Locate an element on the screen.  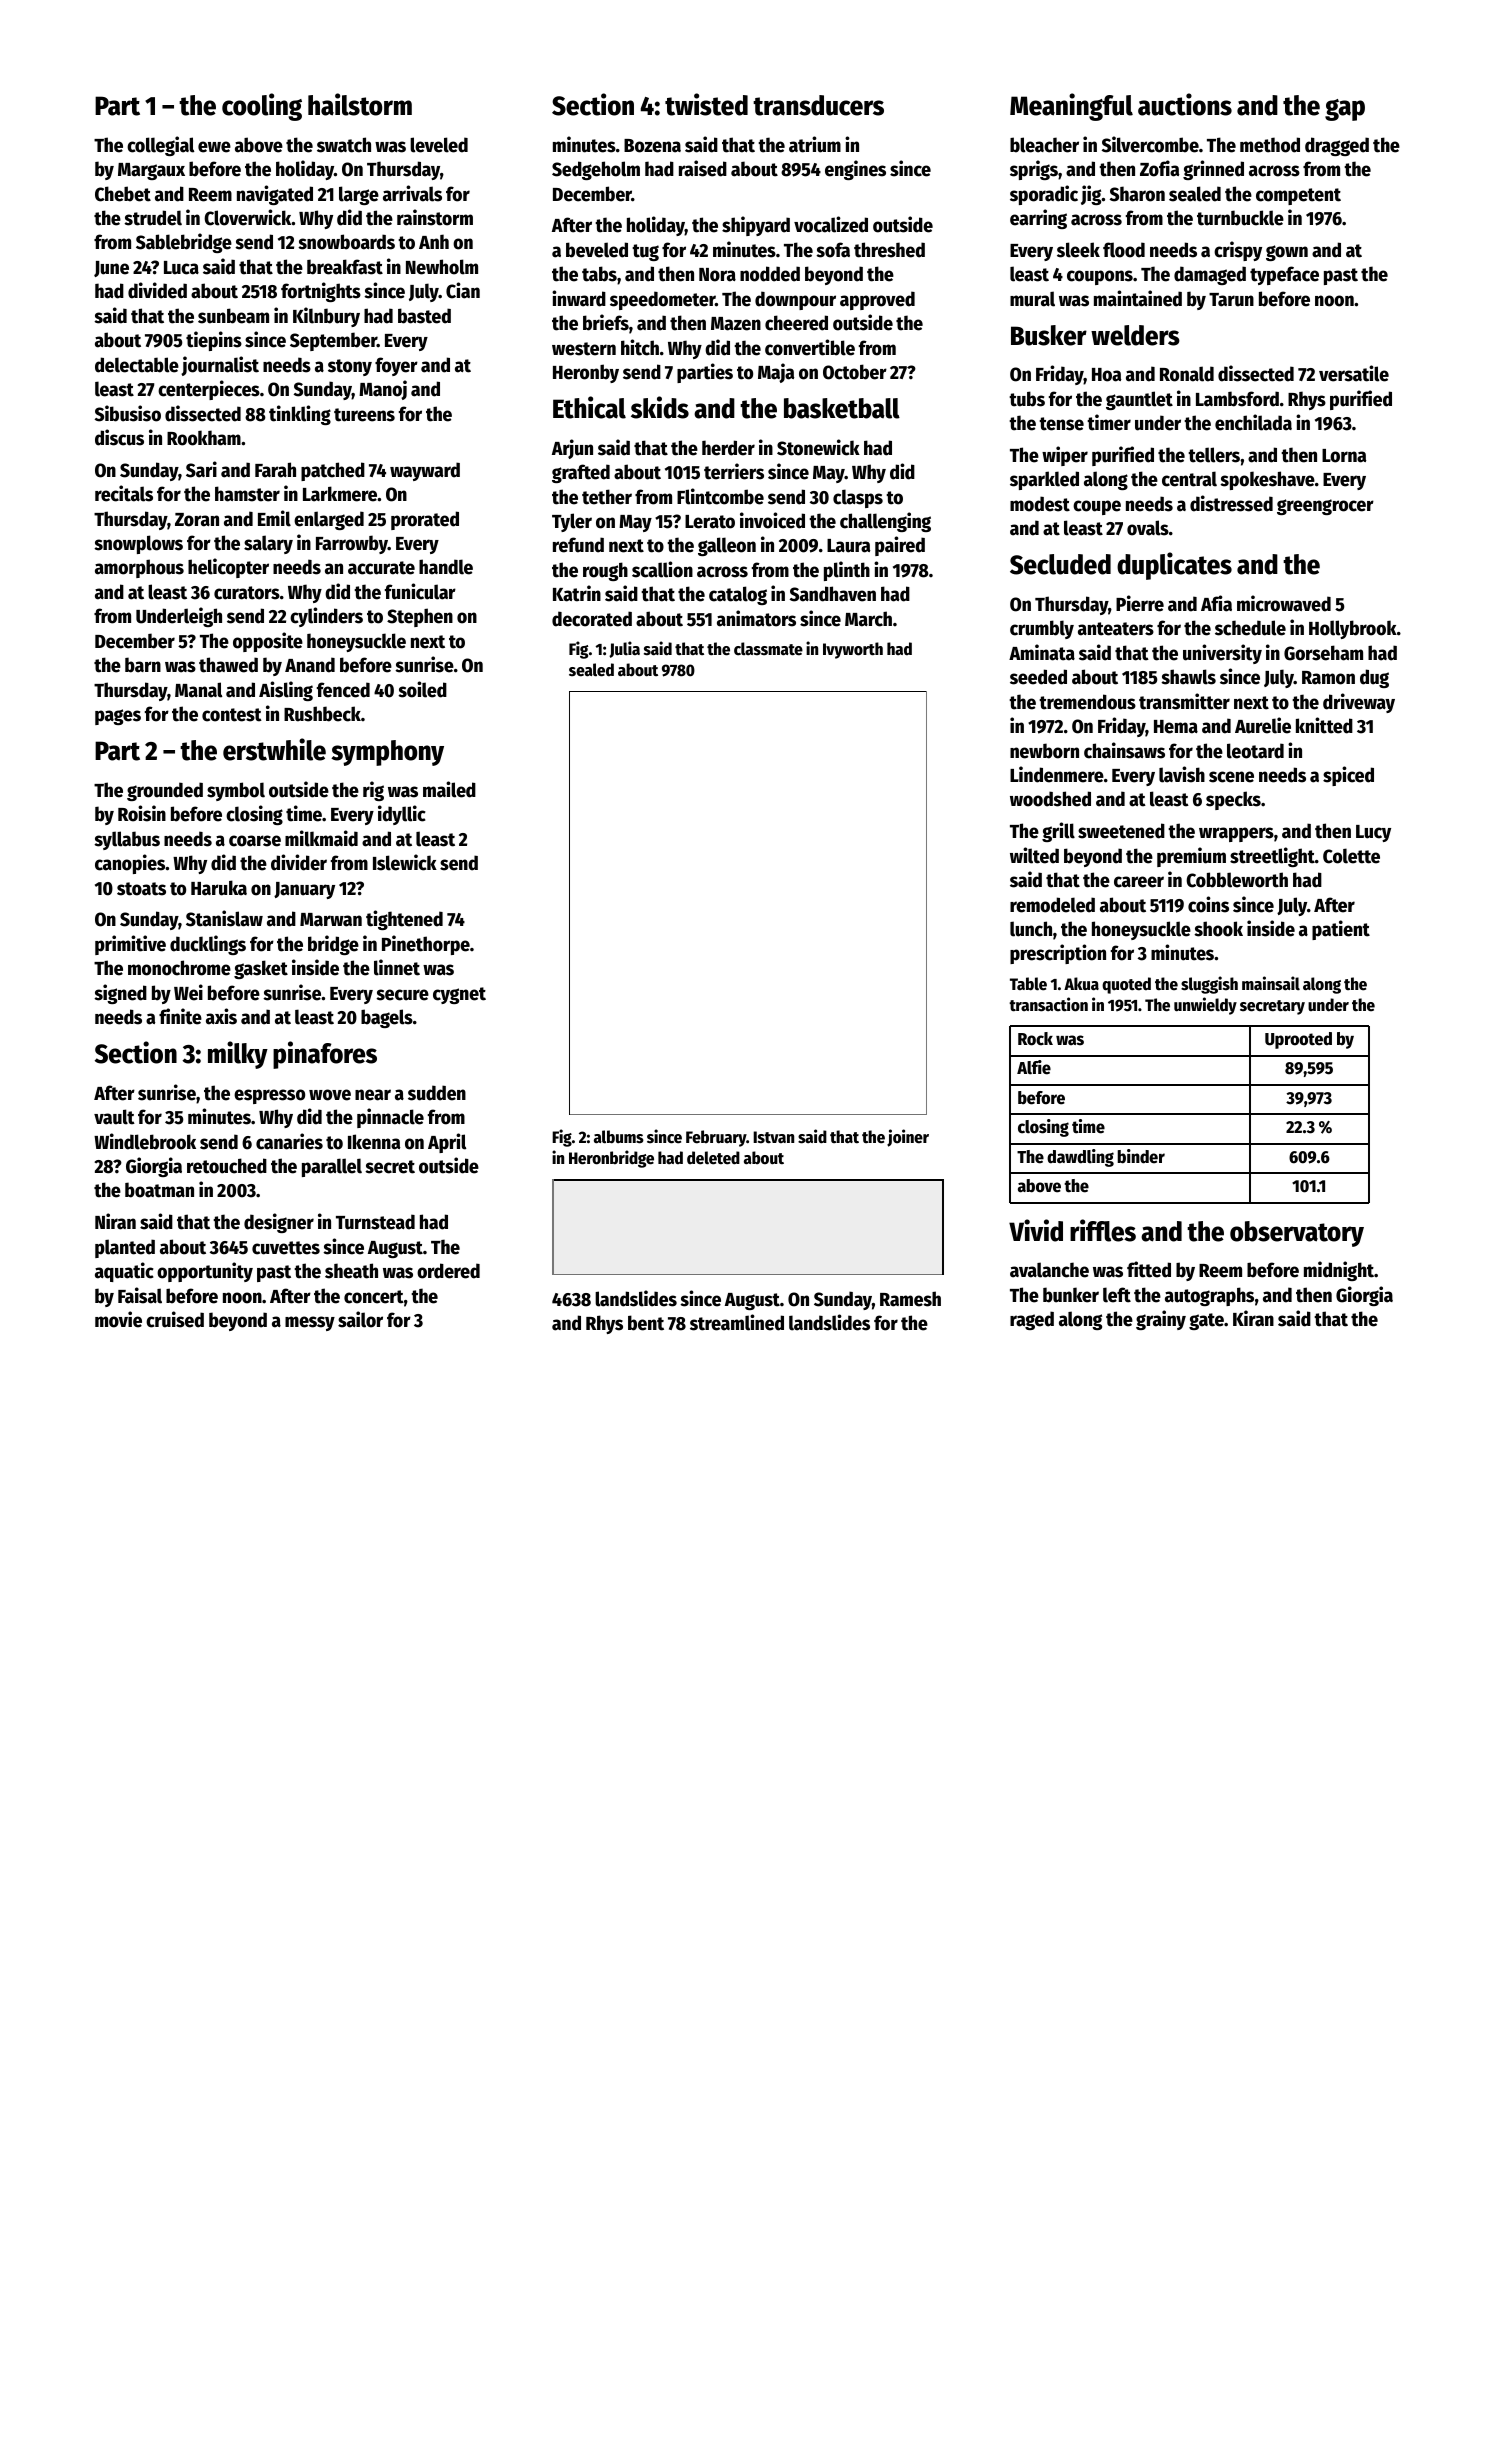
seeded is located at coordinates (1038, 677).
